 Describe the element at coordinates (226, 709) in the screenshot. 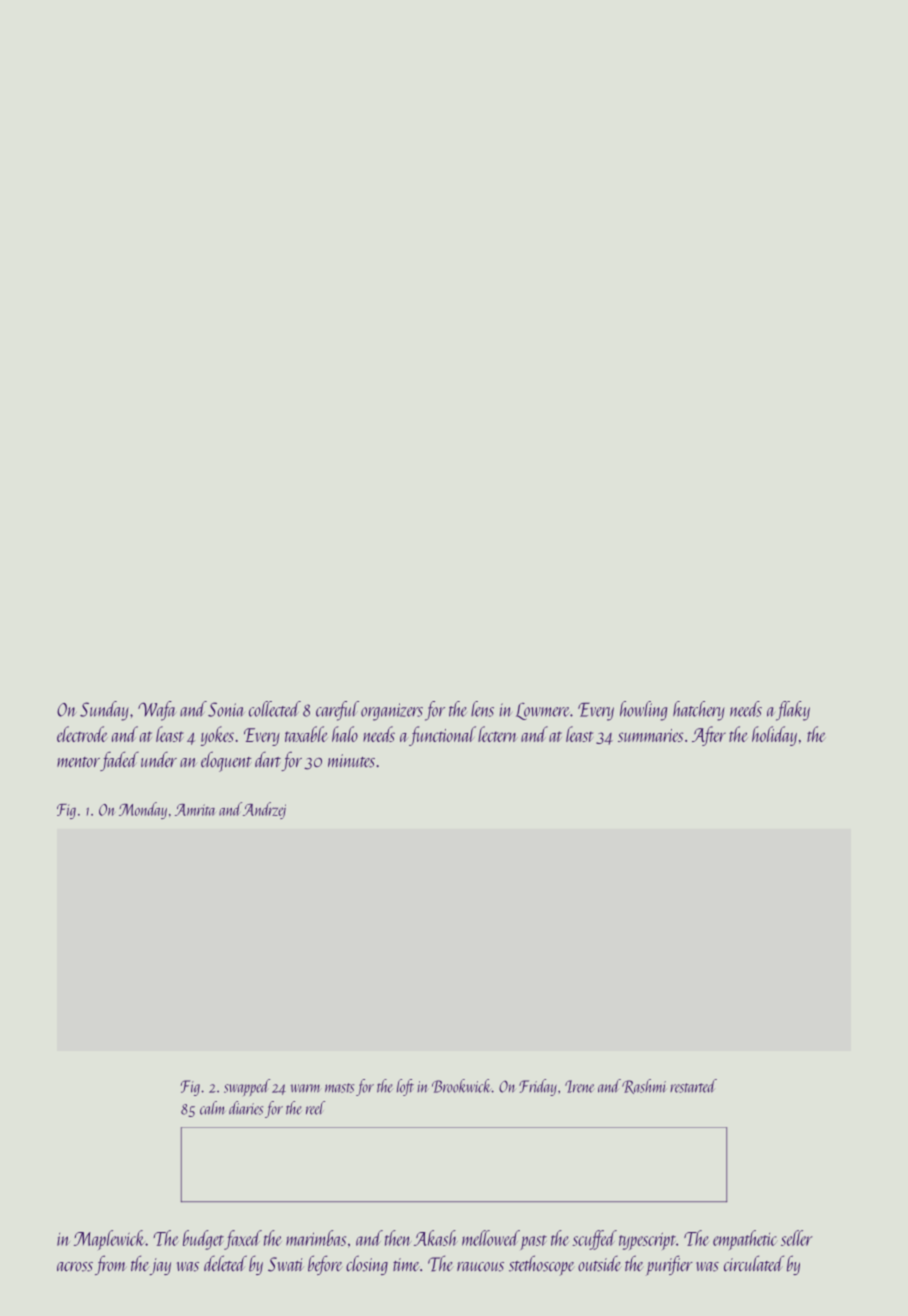

I see `Sonia` at that location.
